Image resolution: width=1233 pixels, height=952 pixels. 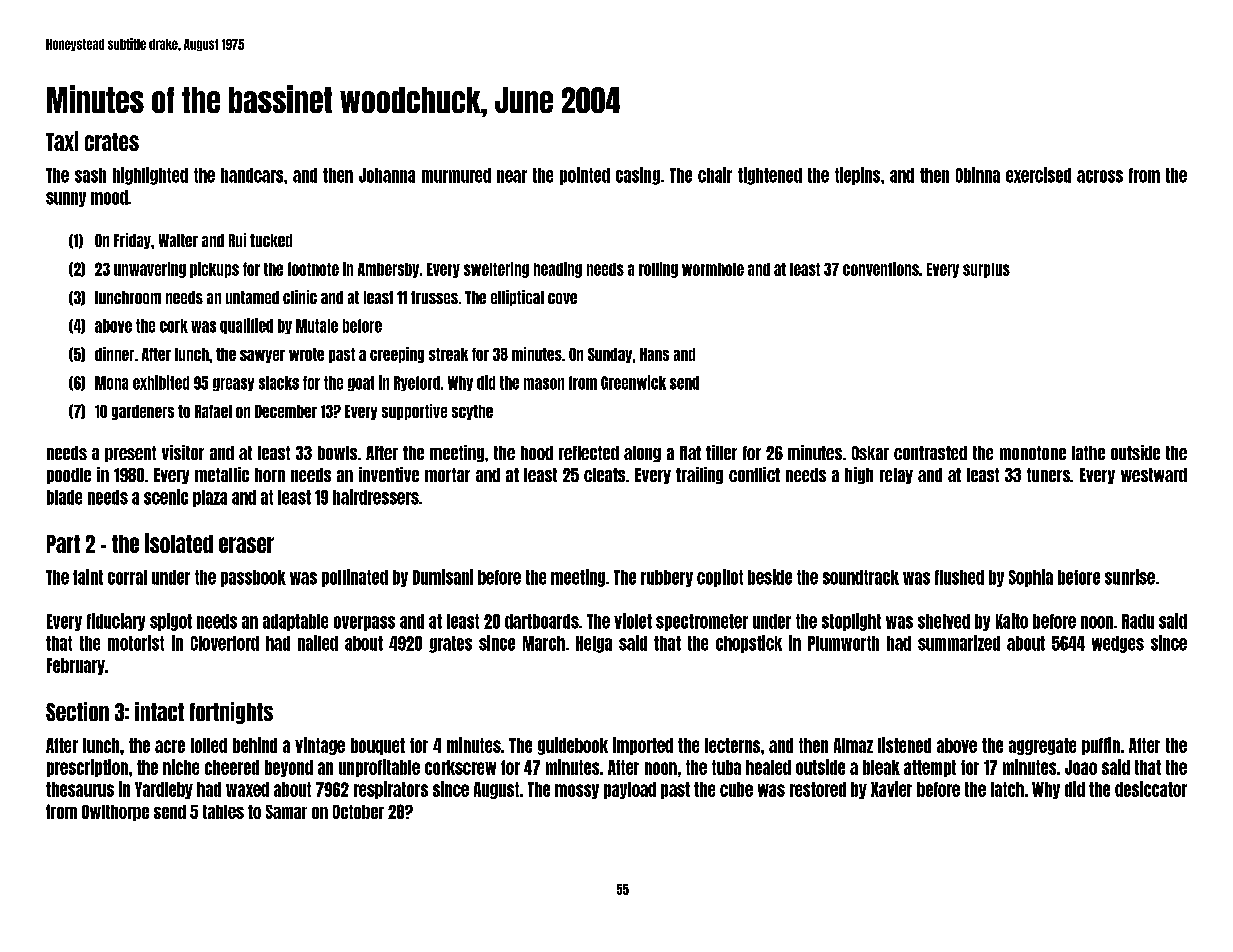 What do you see at coordinates (448, 354) in the screenshot?
I see `streak` at bounding box center [448, 354].
